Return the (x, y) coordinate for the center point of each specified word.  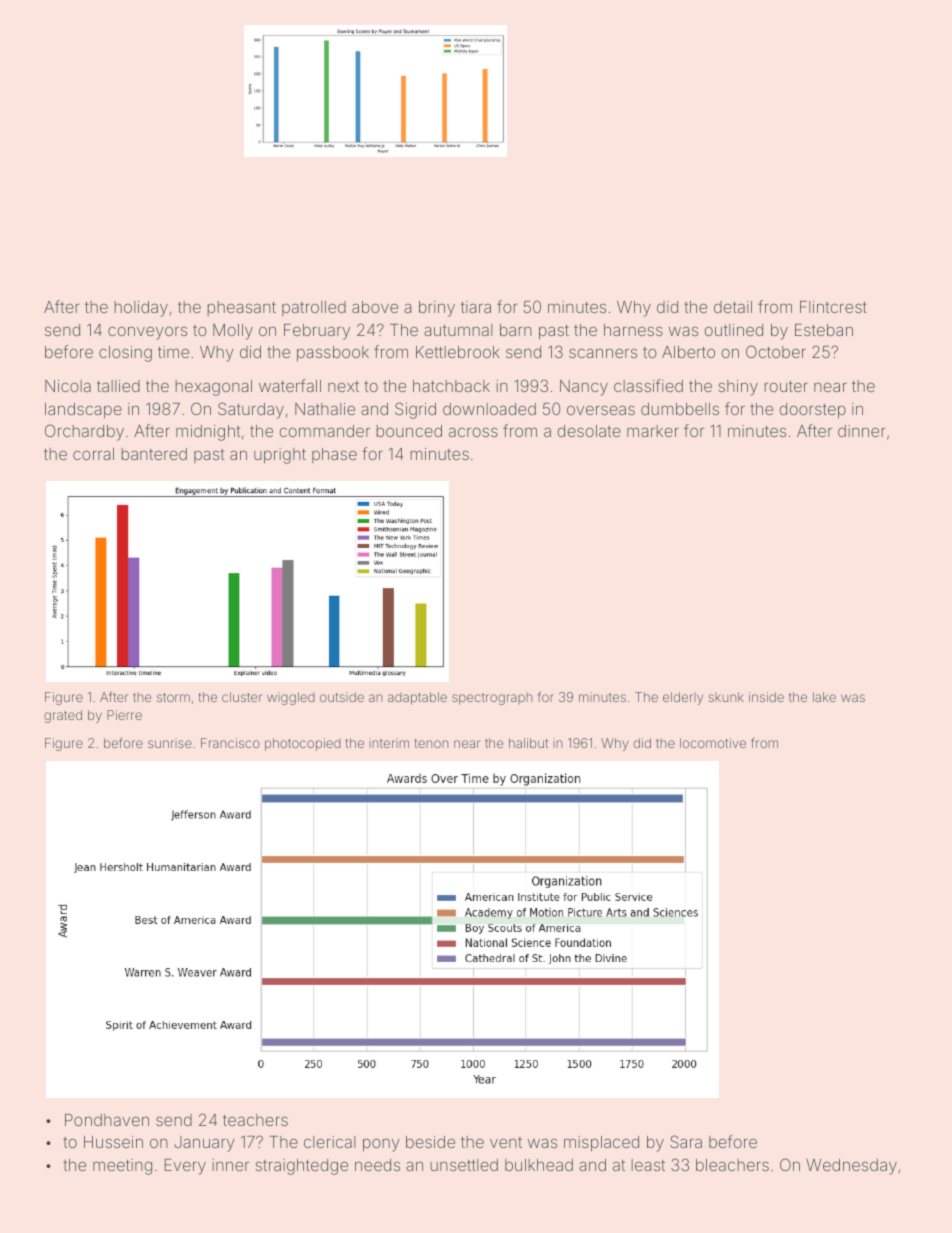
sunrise (170, 743)
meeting (122, 1167)
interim (389, 743)
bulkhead (539, 1165)
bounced (409, 431)
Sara (686, 1141)
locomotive (713, 743)
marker (653, 431)
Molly (233, 332)
